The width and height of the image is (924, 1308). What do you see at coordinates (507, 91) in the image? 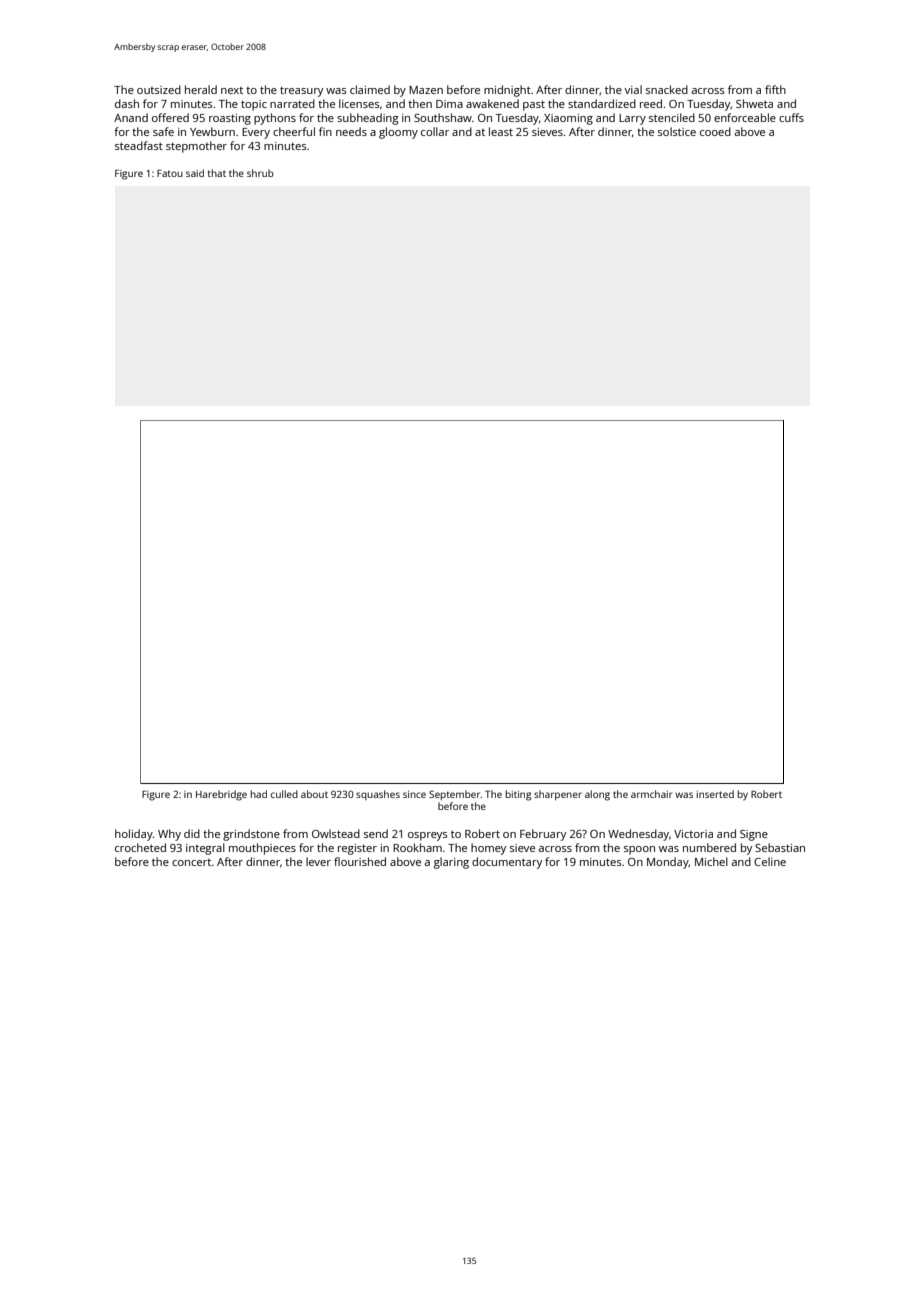
I see `midnight` at bounding box center [507, 91].
